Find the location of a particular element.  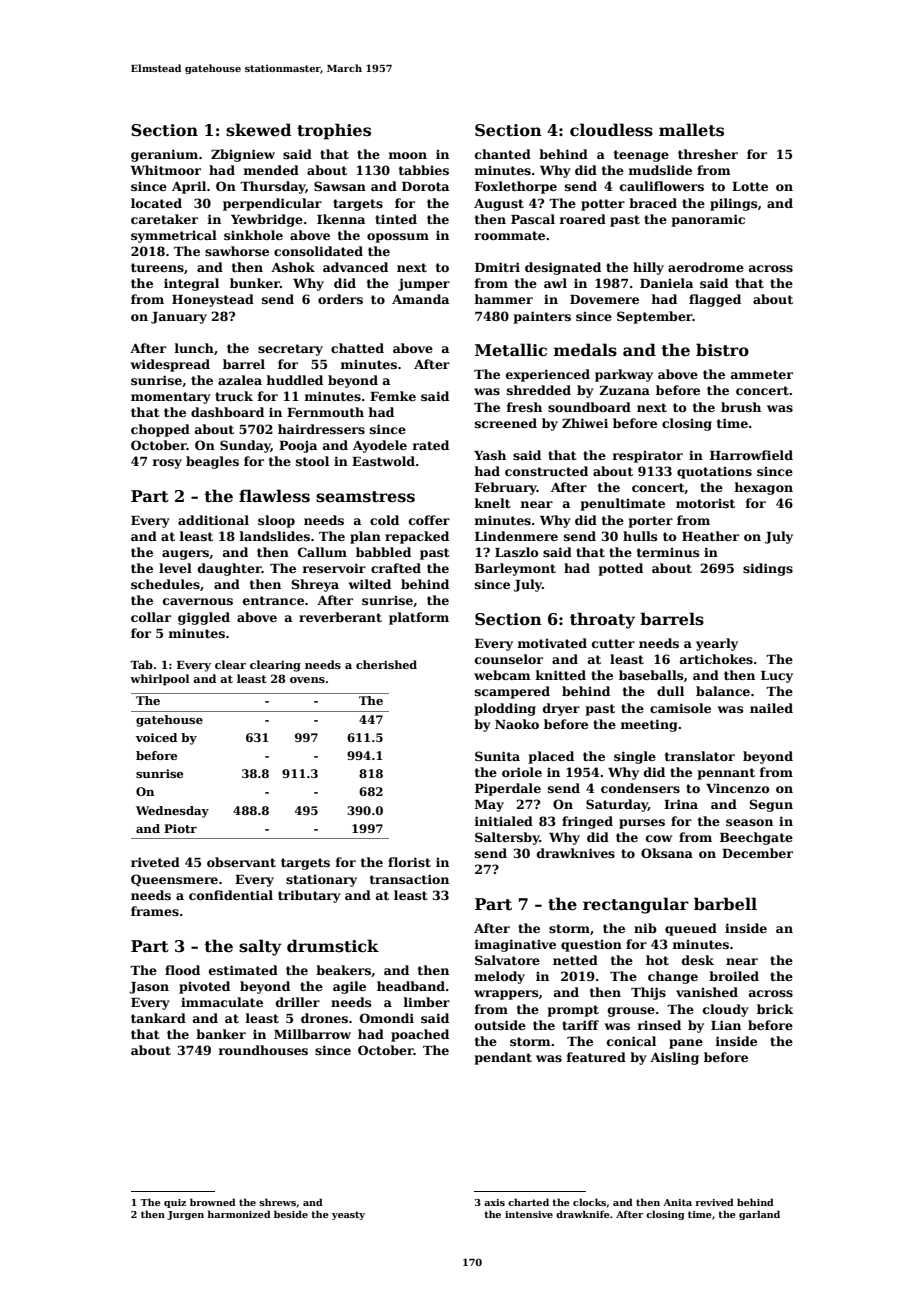

trophies is located at coordinates (334, 131).
